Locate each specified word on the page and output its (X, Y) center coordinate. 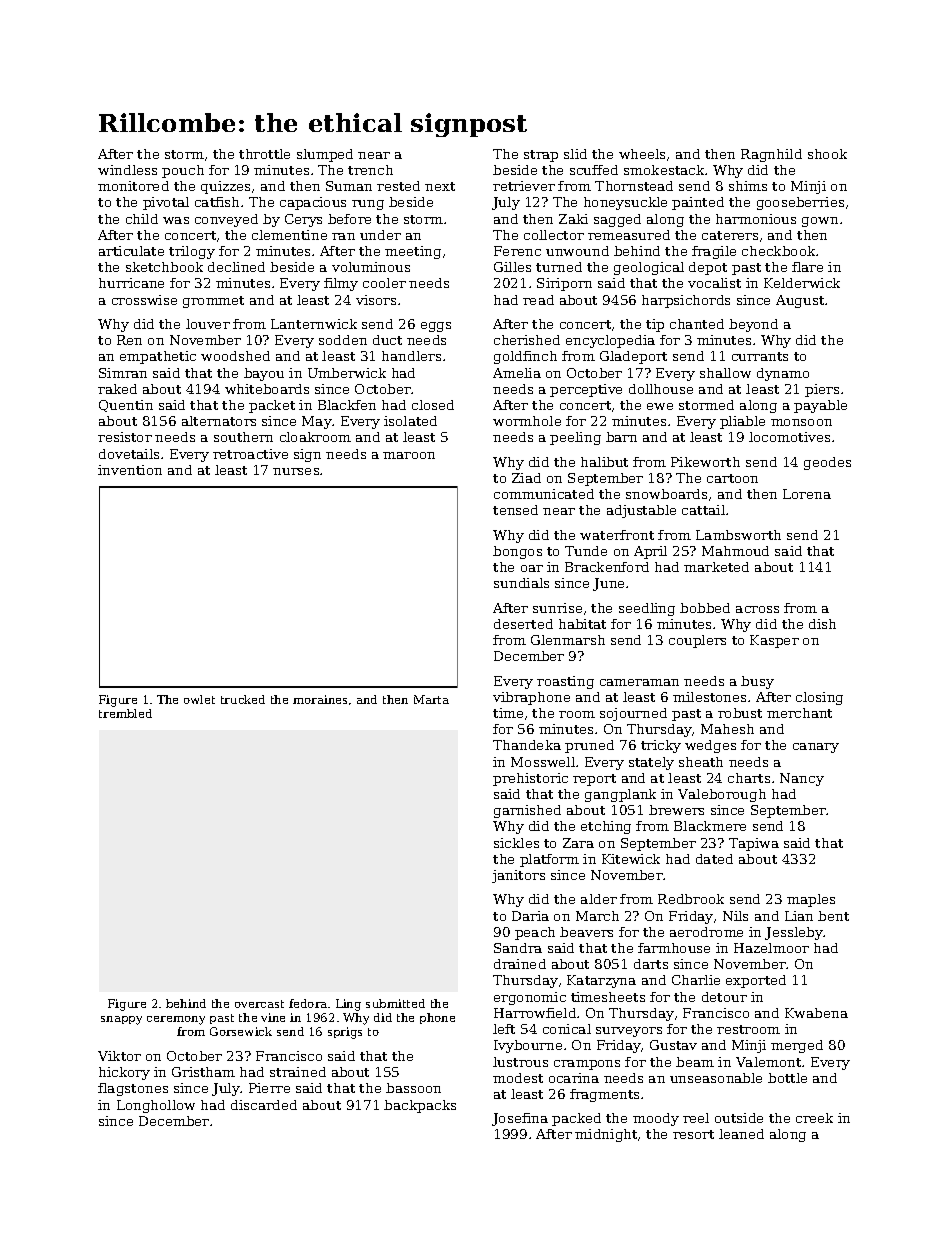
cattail (703, 510)
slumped (325, 155)
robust (740, 713)
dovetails (129, 454)
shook (827, 154)
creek (814, 1118)
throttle (264, 154)
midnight (606, 1135)
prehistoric (530, 779)
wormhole (527, 421)
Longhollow (156, 1106)
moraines (320, 699)
